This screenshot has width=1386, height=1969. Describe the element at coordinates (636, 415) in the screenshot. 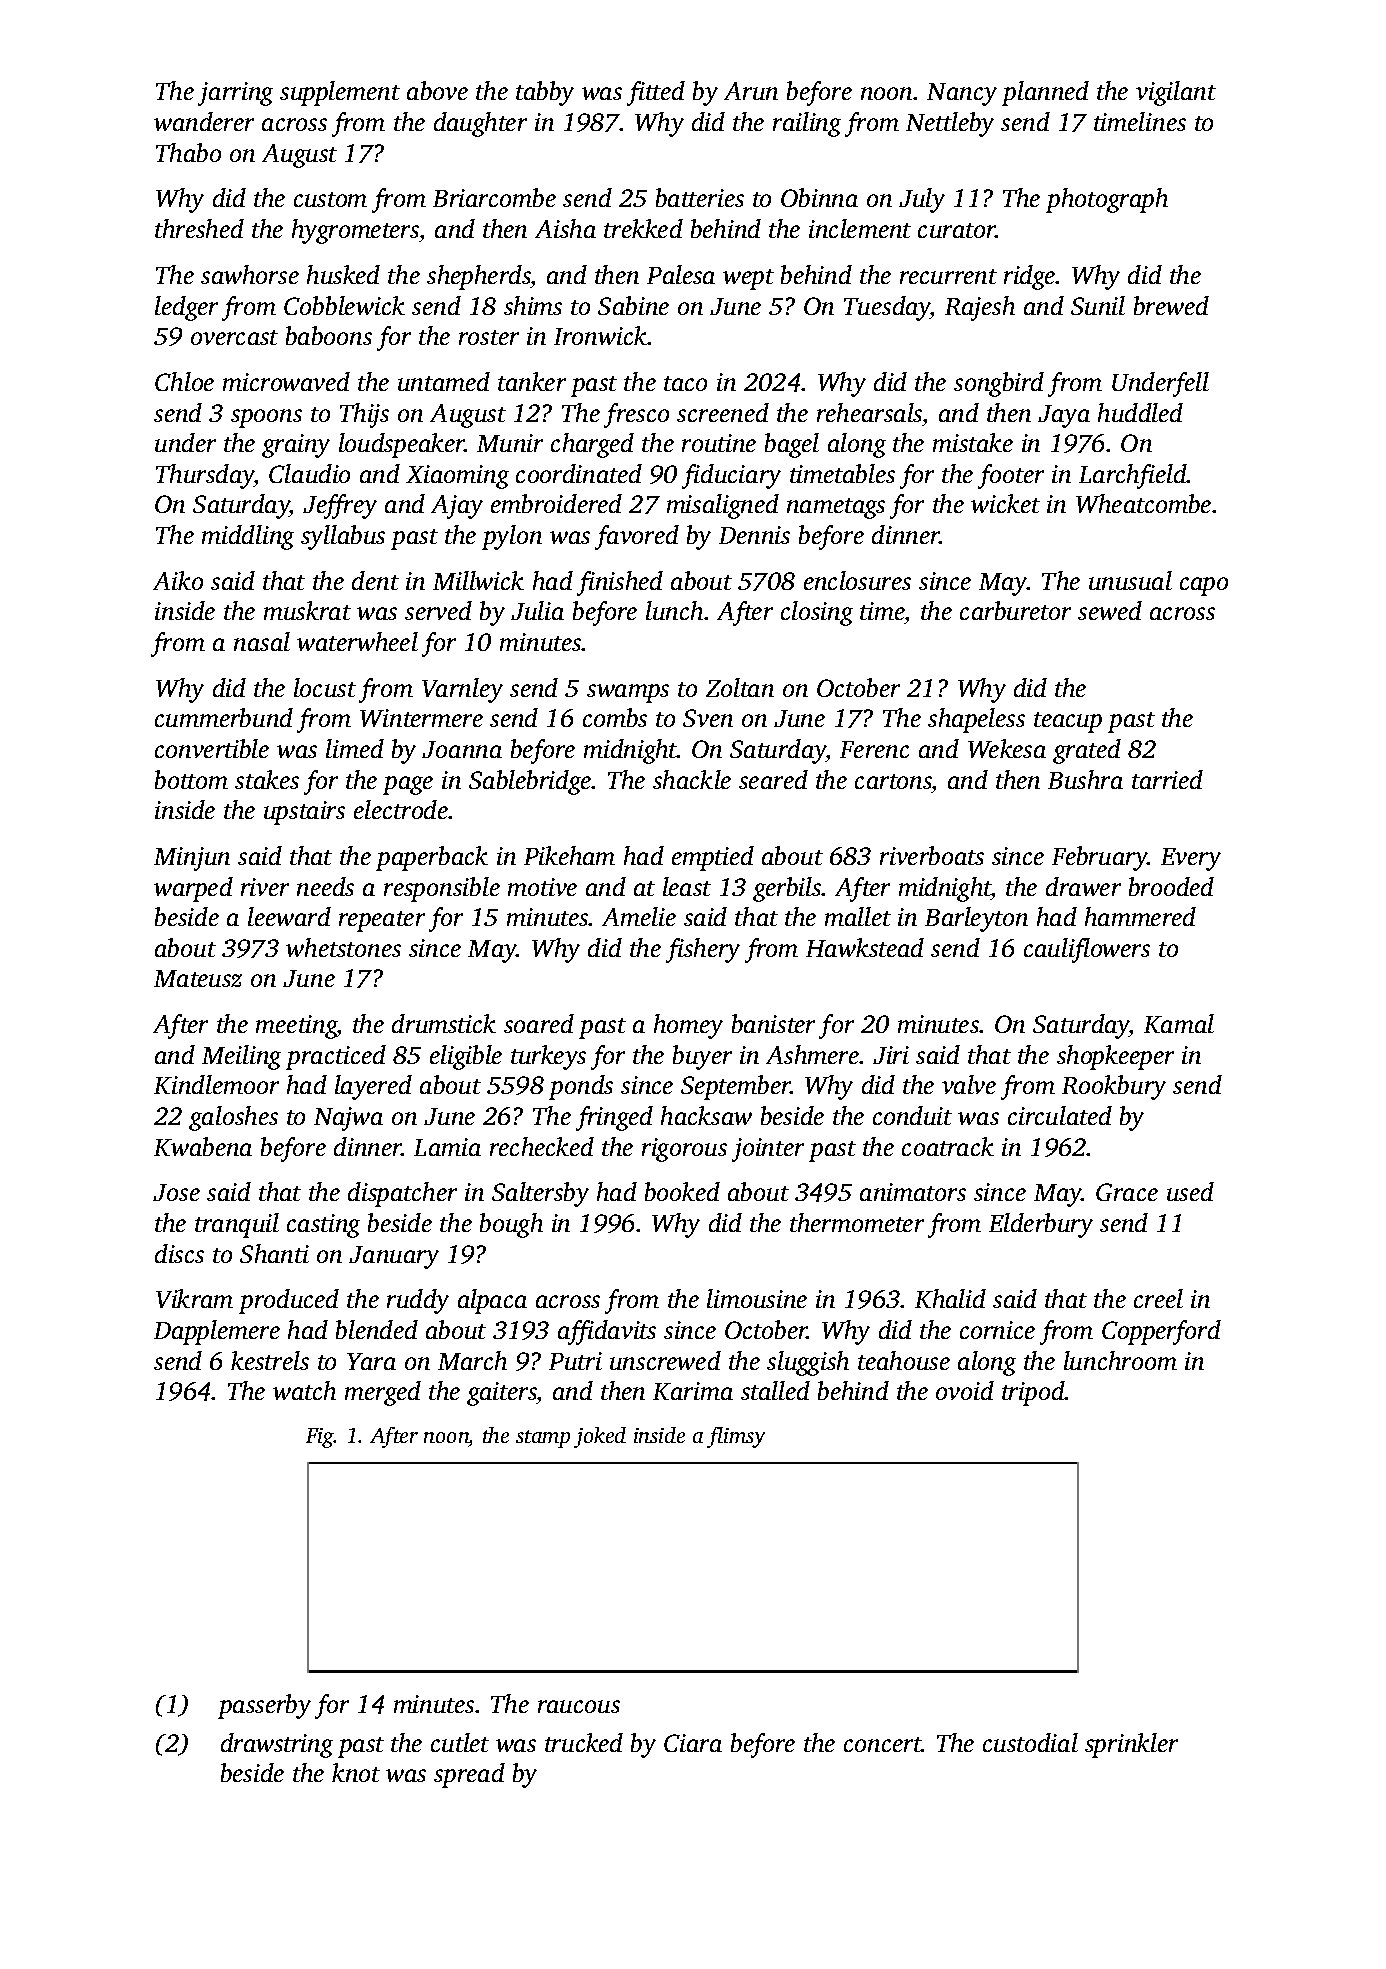

I see `fresco` at that location.
